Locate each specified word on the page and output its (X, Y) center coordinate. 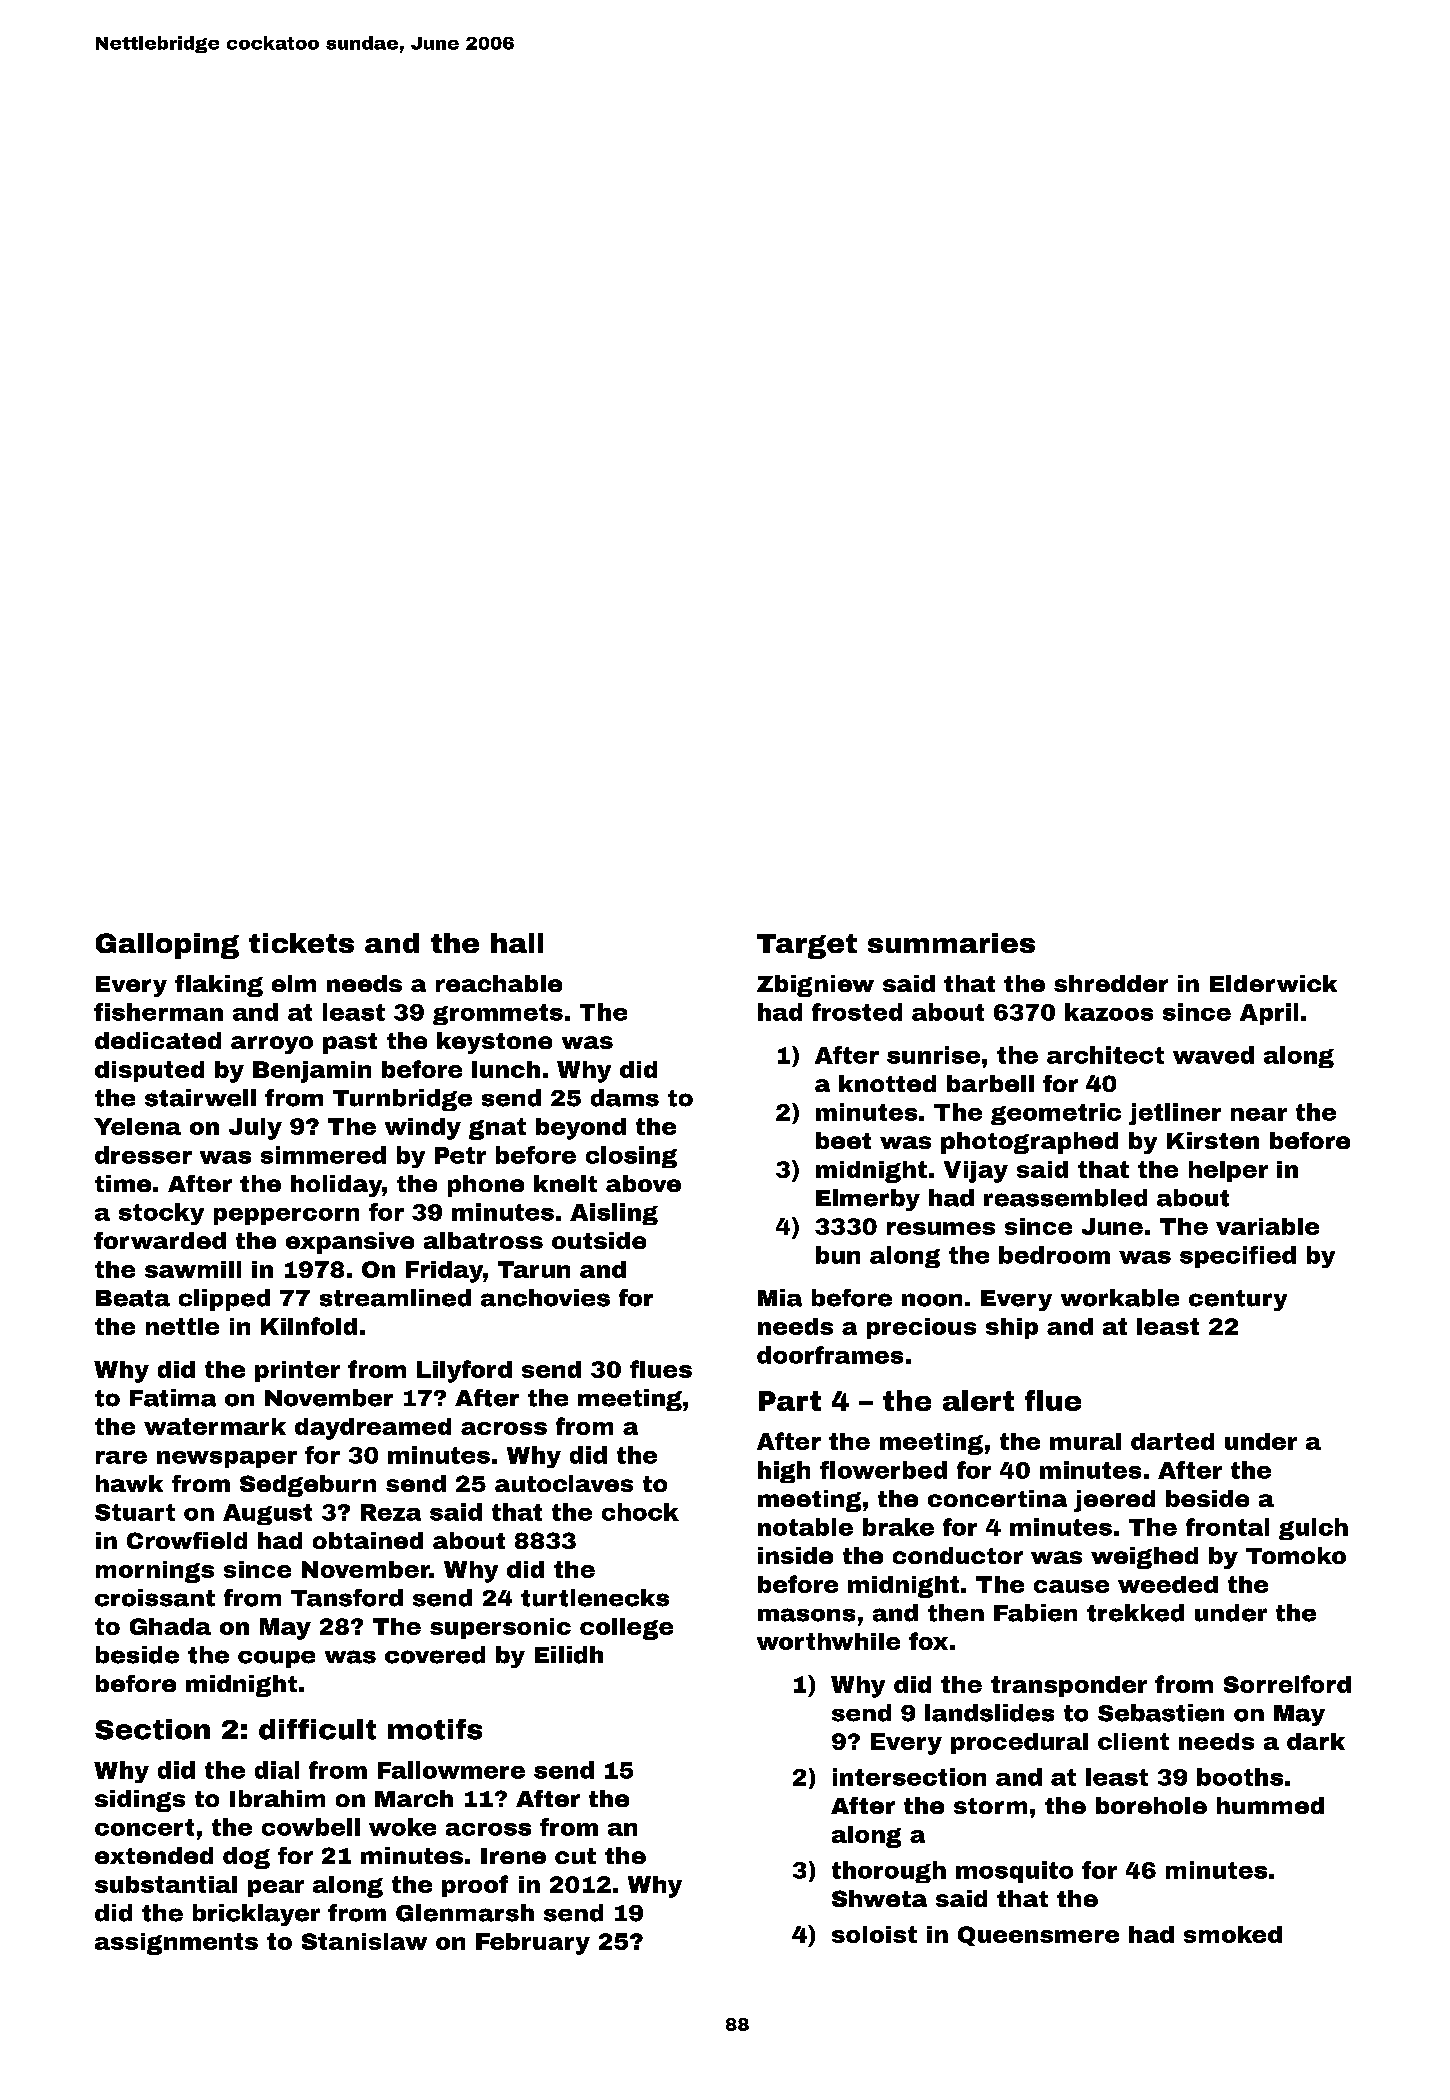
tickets (301, 943)
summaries (951, 943)
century (1238, 1300)
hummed (1270, 1805)
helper (1228, 1171)
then (956, 1613)
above (643, 1183)
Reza (391, 1512)
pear (276, 1888)
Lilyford (464, 1371)
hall (517, 943)
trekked (1135, 1613)
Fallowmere (451, 1770)
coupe (276, 1659)
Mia (780, 1298)
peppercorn (286, 1216)
